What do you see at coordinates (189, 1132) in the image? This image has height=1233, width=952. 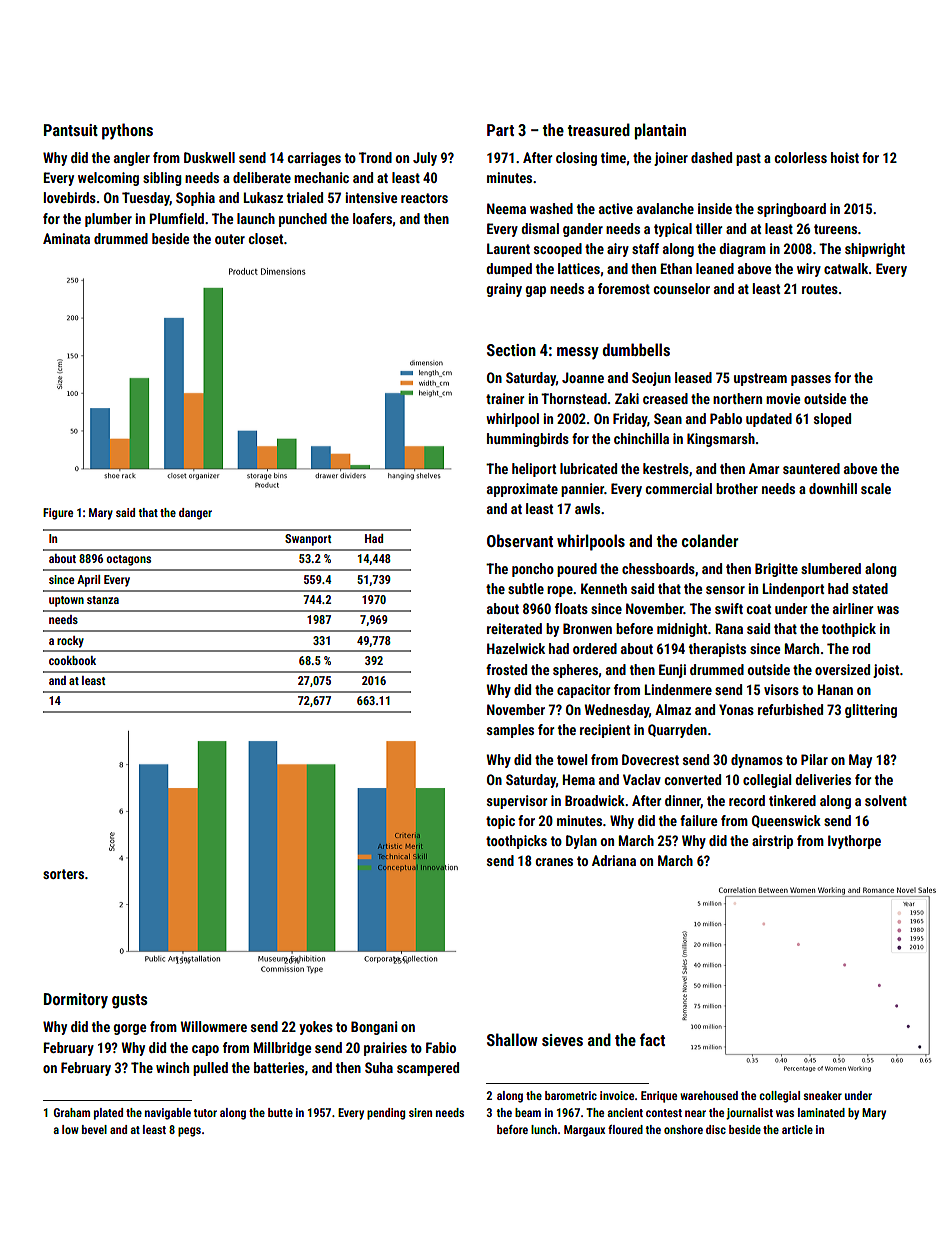 I see `pegs` at bounding box center [189, 1132].
